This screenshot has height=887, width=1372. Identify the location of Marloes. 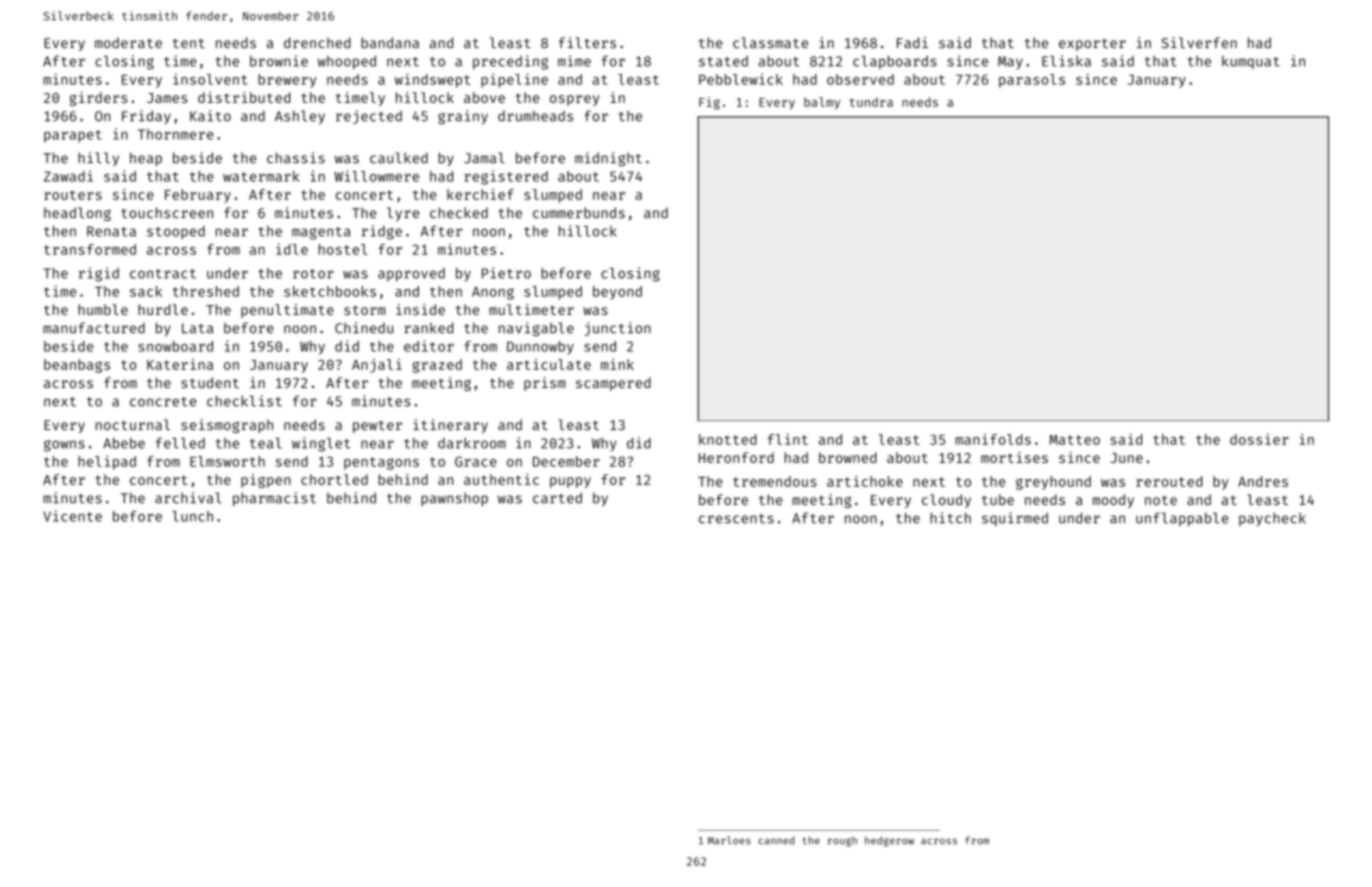
(729, 840).
